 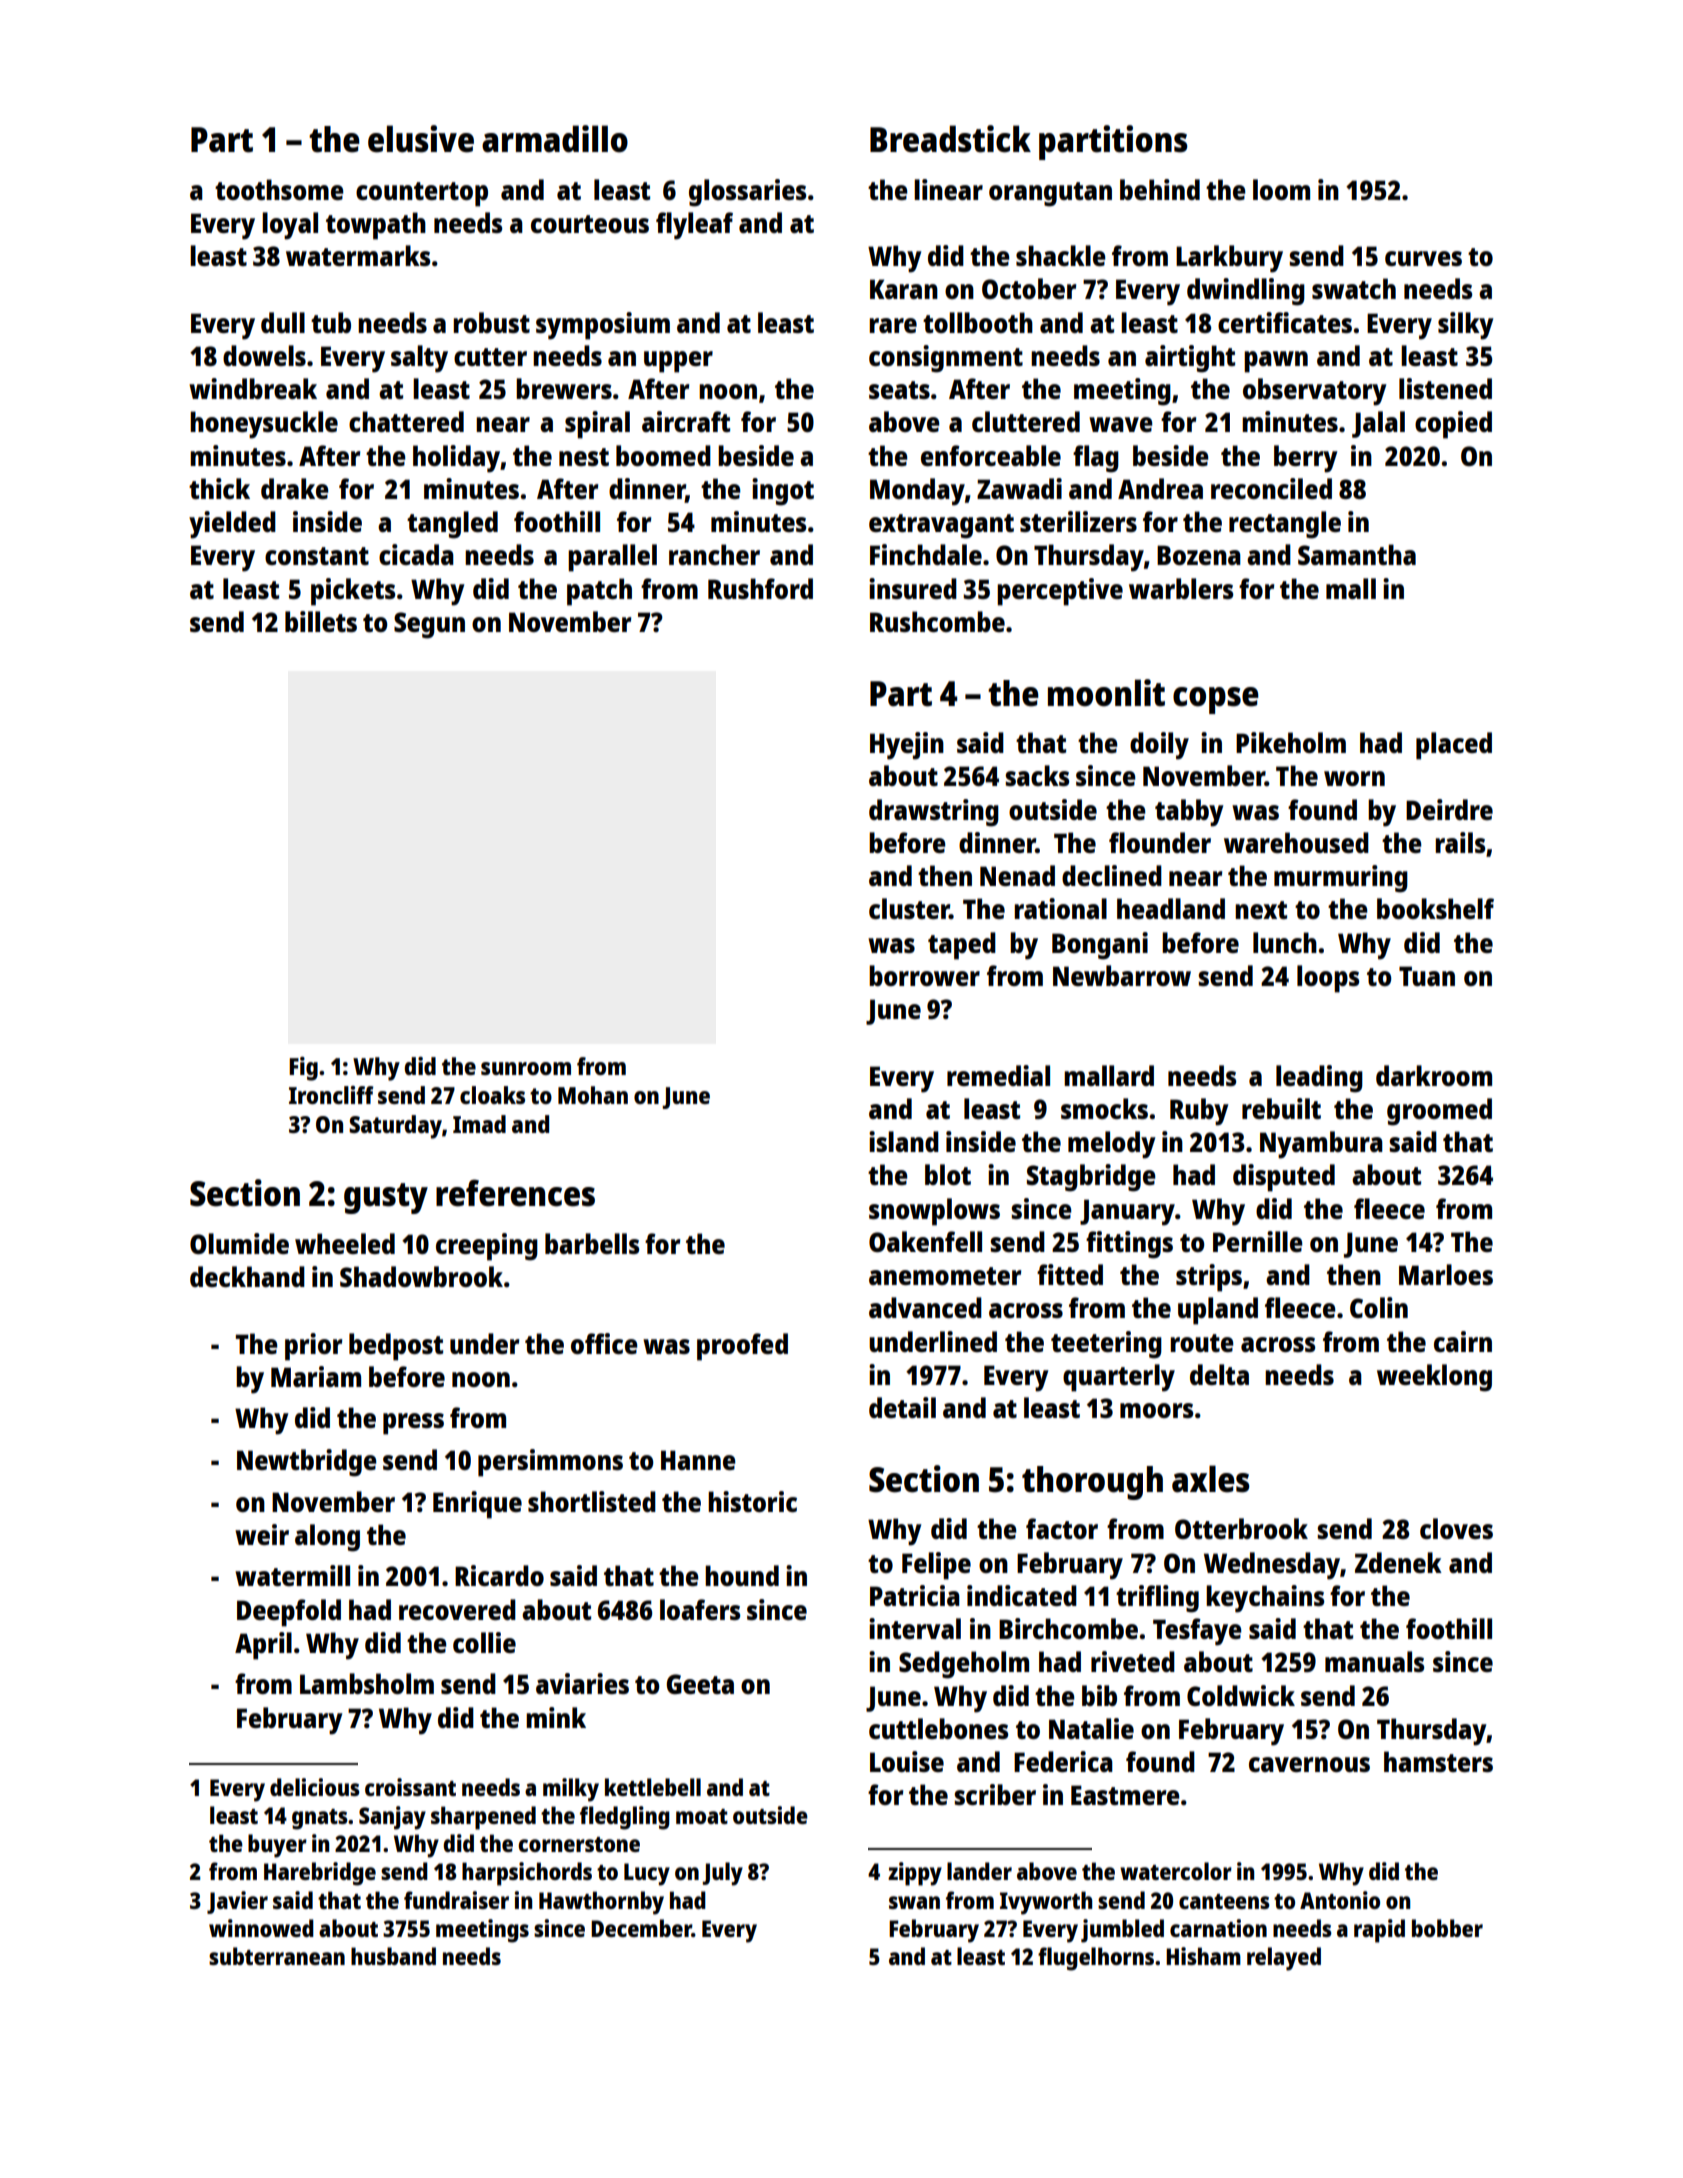 What do you see at coordinates (416, 554) in the screenshot?
I see `cicada` at bounding box center [416, 554].
